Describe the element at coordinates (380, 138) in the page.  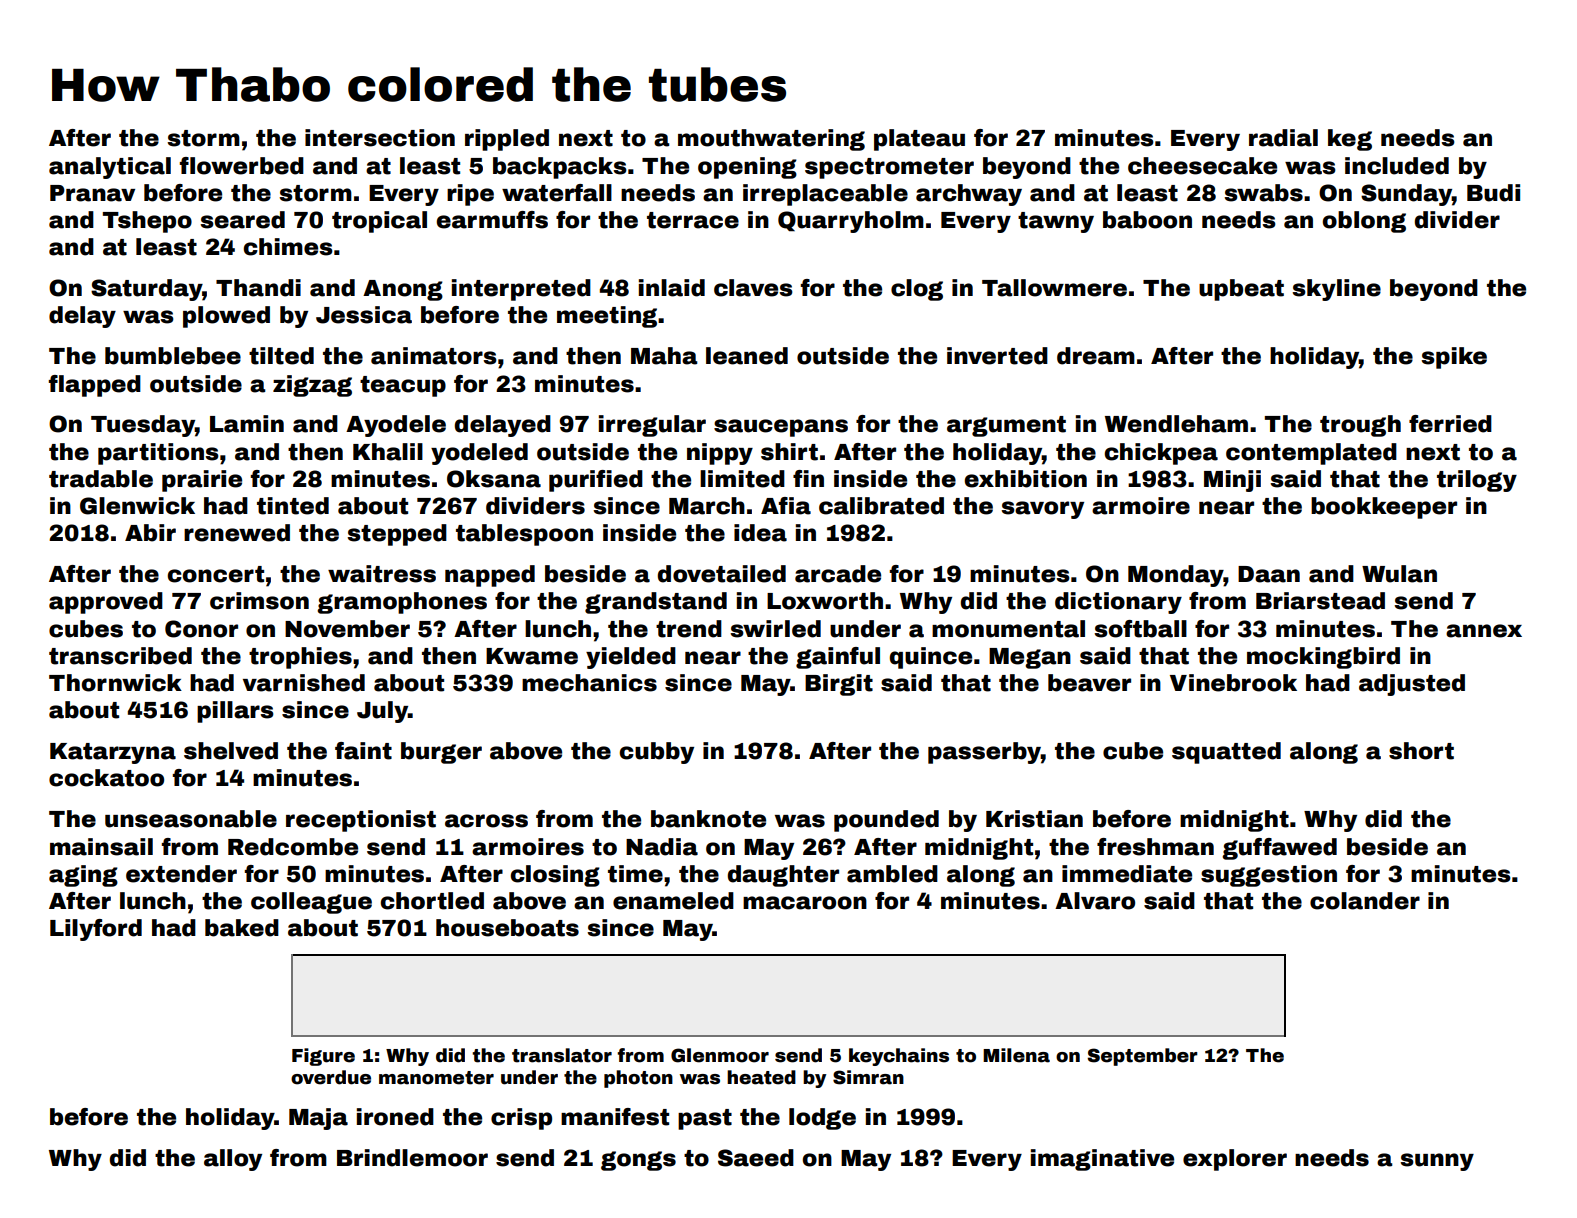
I see `intersection` at that location.
